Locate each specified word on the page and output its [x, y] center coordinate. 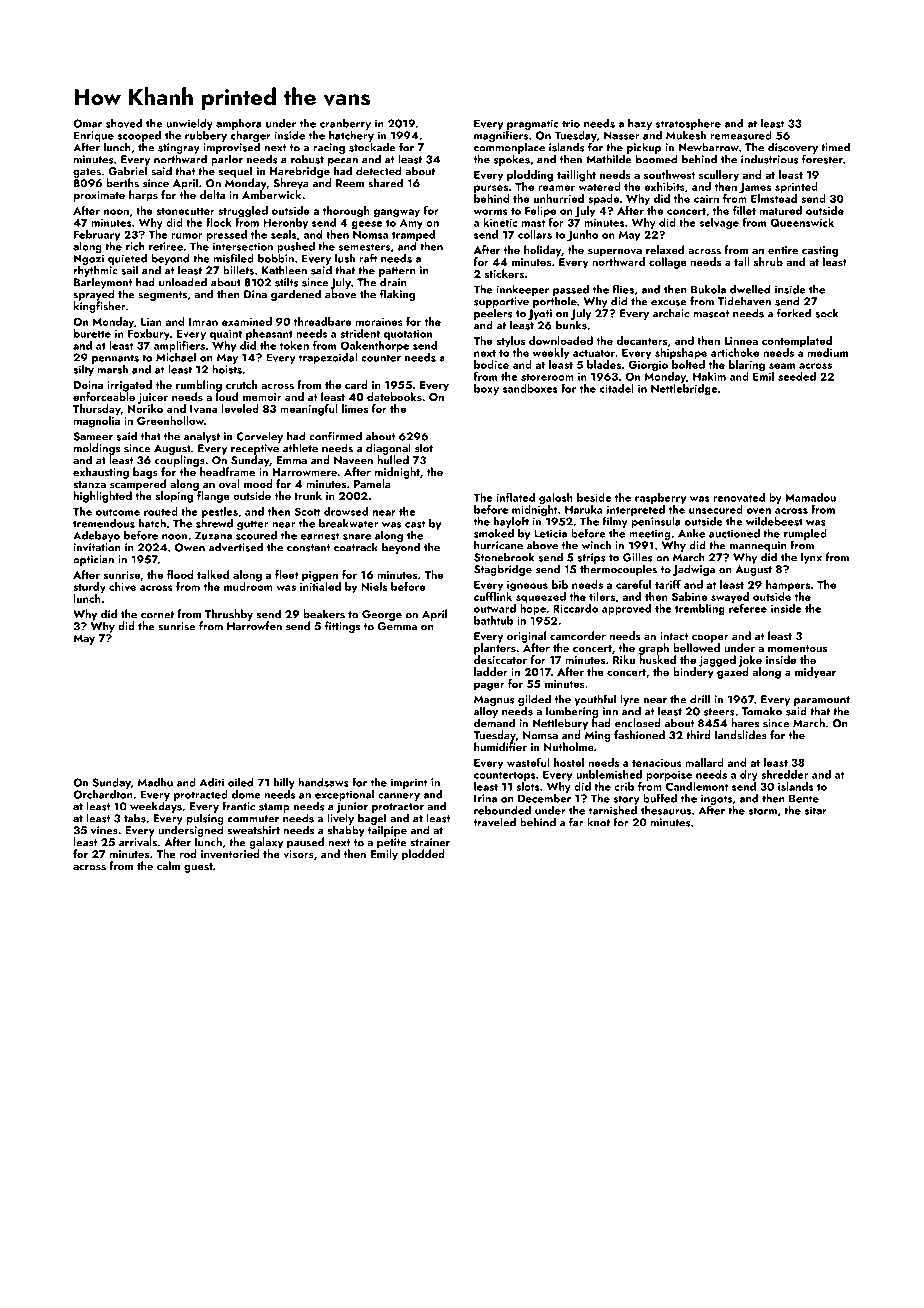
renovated [739, 497]
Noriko [145, 408]
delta [212, 194]
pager [489, 686]
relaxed [665, 249]
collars [535, 234]
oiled [241, 782]
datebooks [394, 396]
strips [591, 558]
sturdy [89, 587]
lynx [811, 558]
